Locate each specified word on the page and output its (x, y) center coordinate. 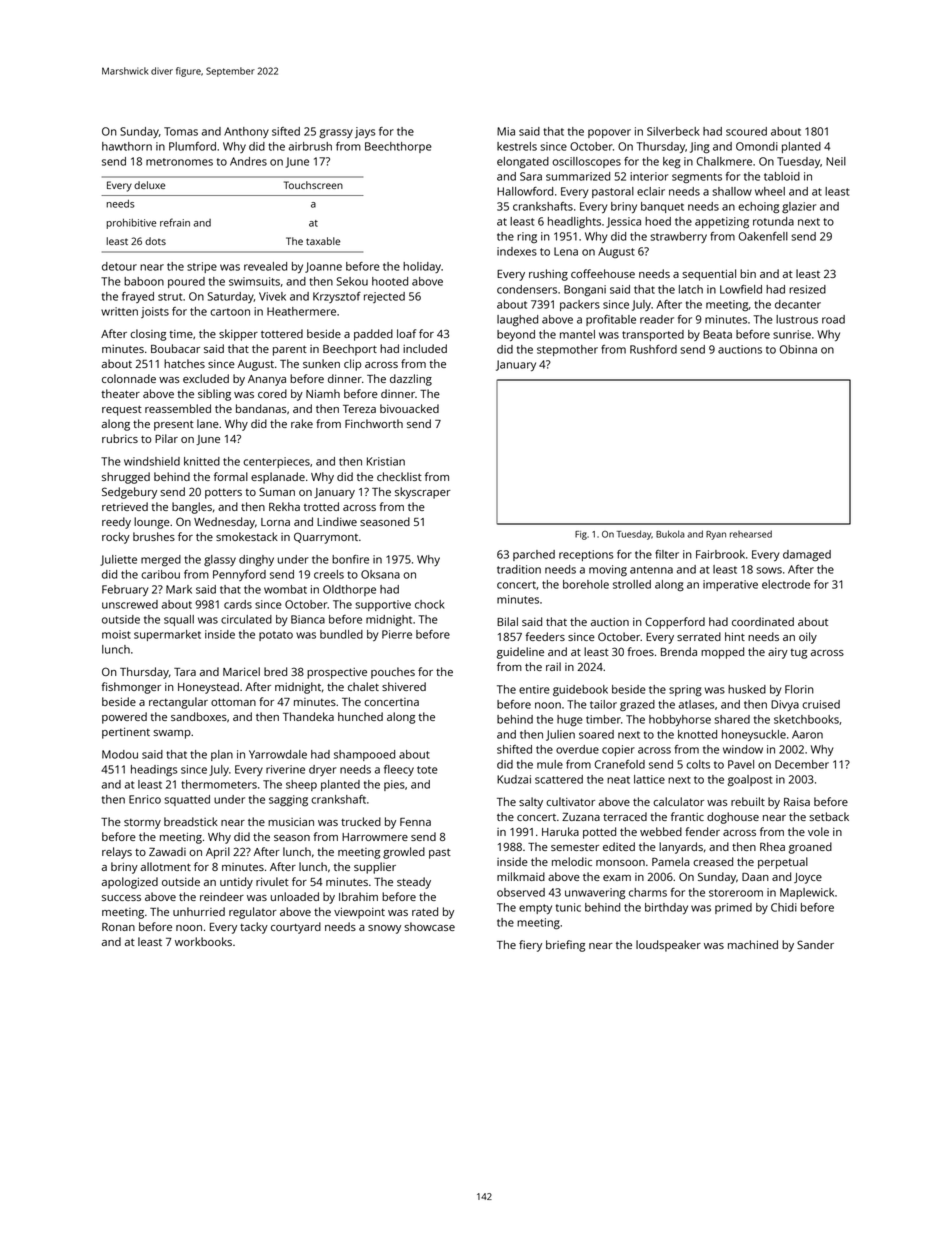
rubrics (120, 438)
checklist (399, 476)
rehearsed (751, 534)
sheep (301, 785)
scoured (746, 131)
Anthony (246, 132)
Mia (506, 131)
